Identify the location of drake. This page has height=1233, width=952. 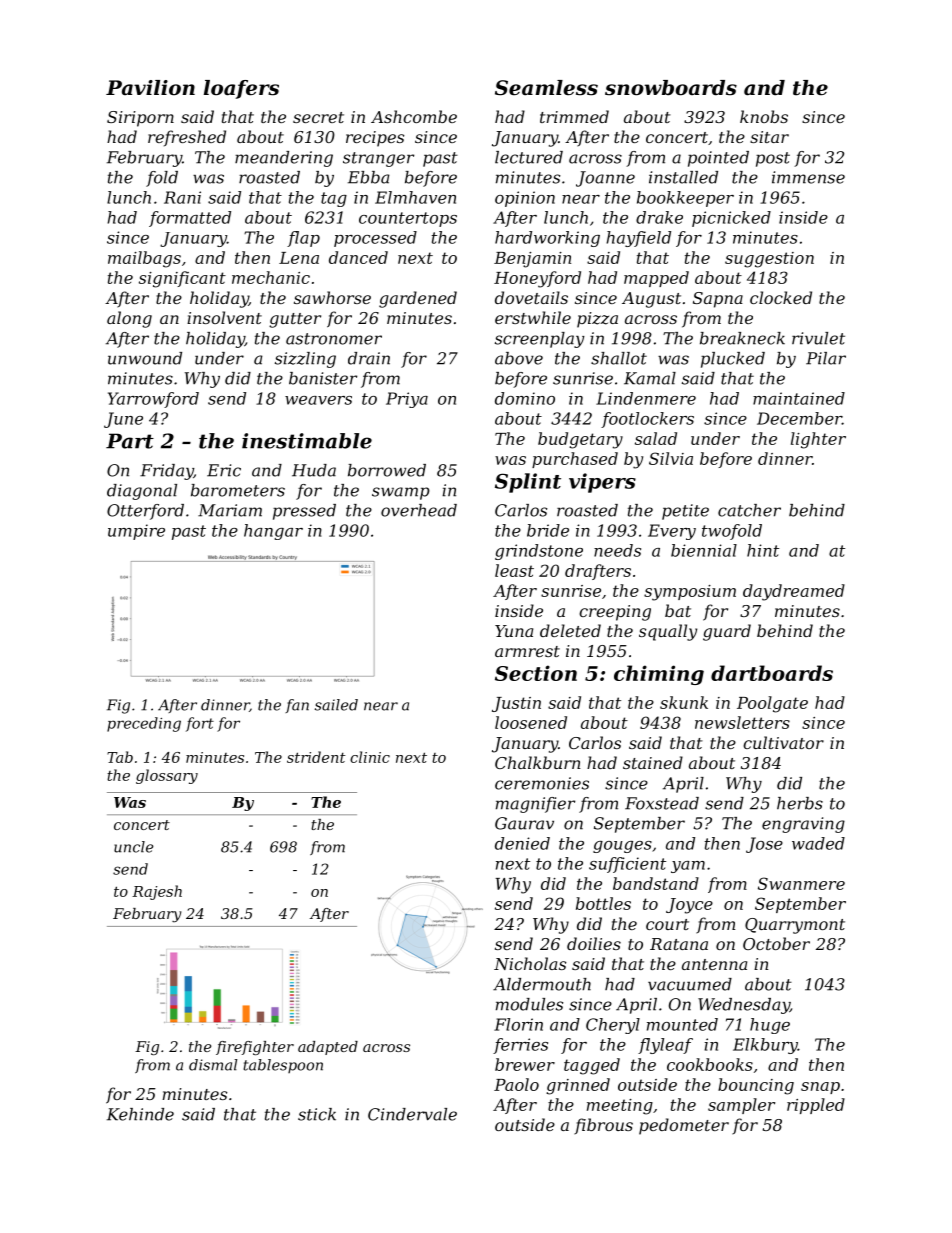
(659, 217).
